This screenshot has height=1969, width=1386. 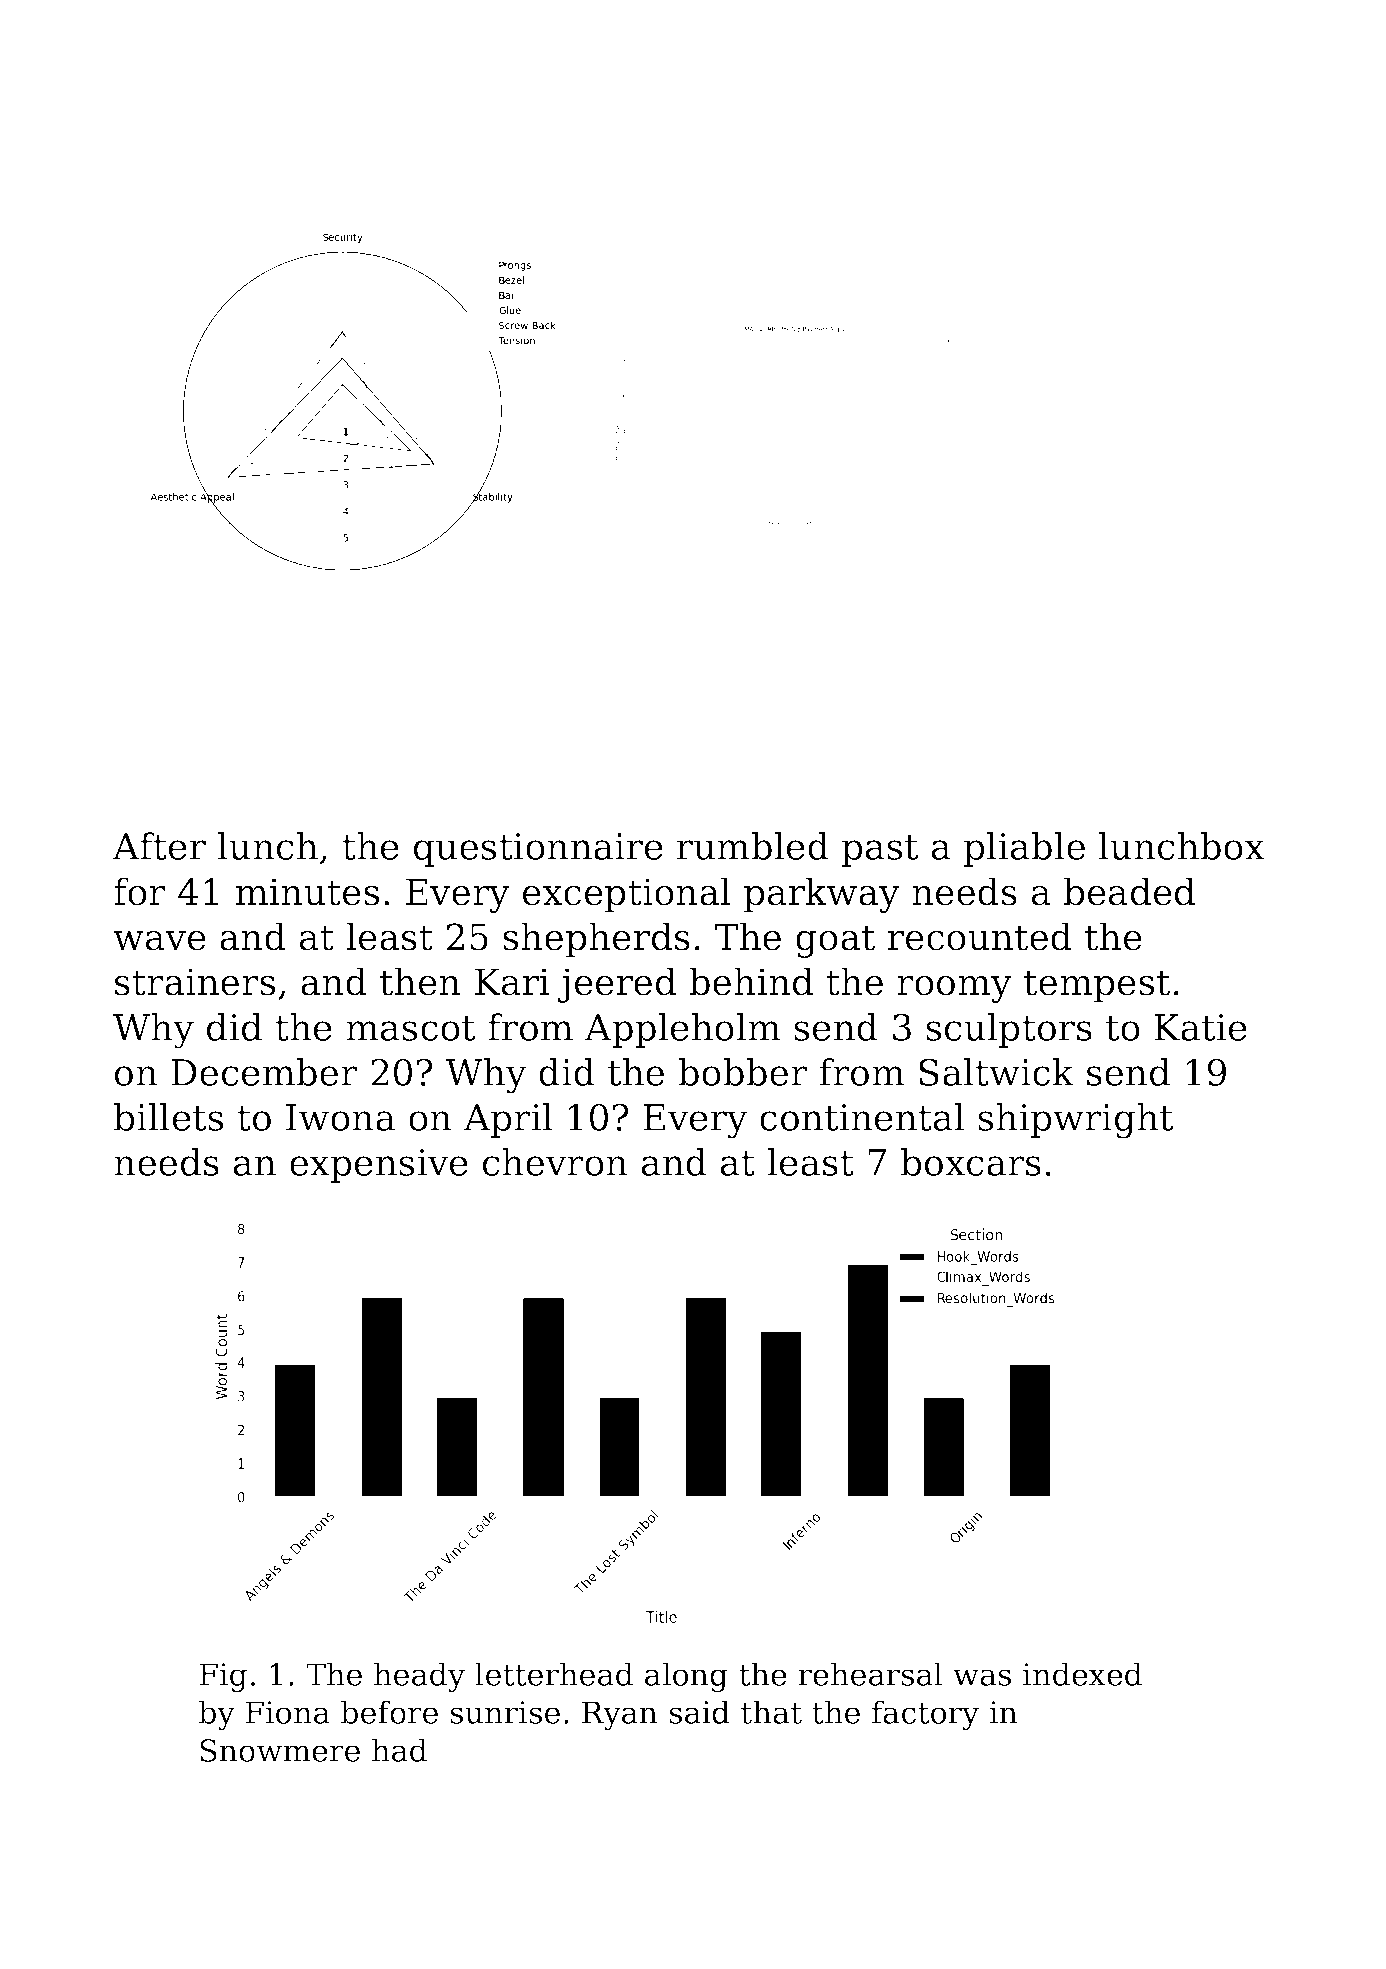 What do you see at coordinates (159, 940) in the screenshot?
I see `wave` at bounding box center [159, 940].
